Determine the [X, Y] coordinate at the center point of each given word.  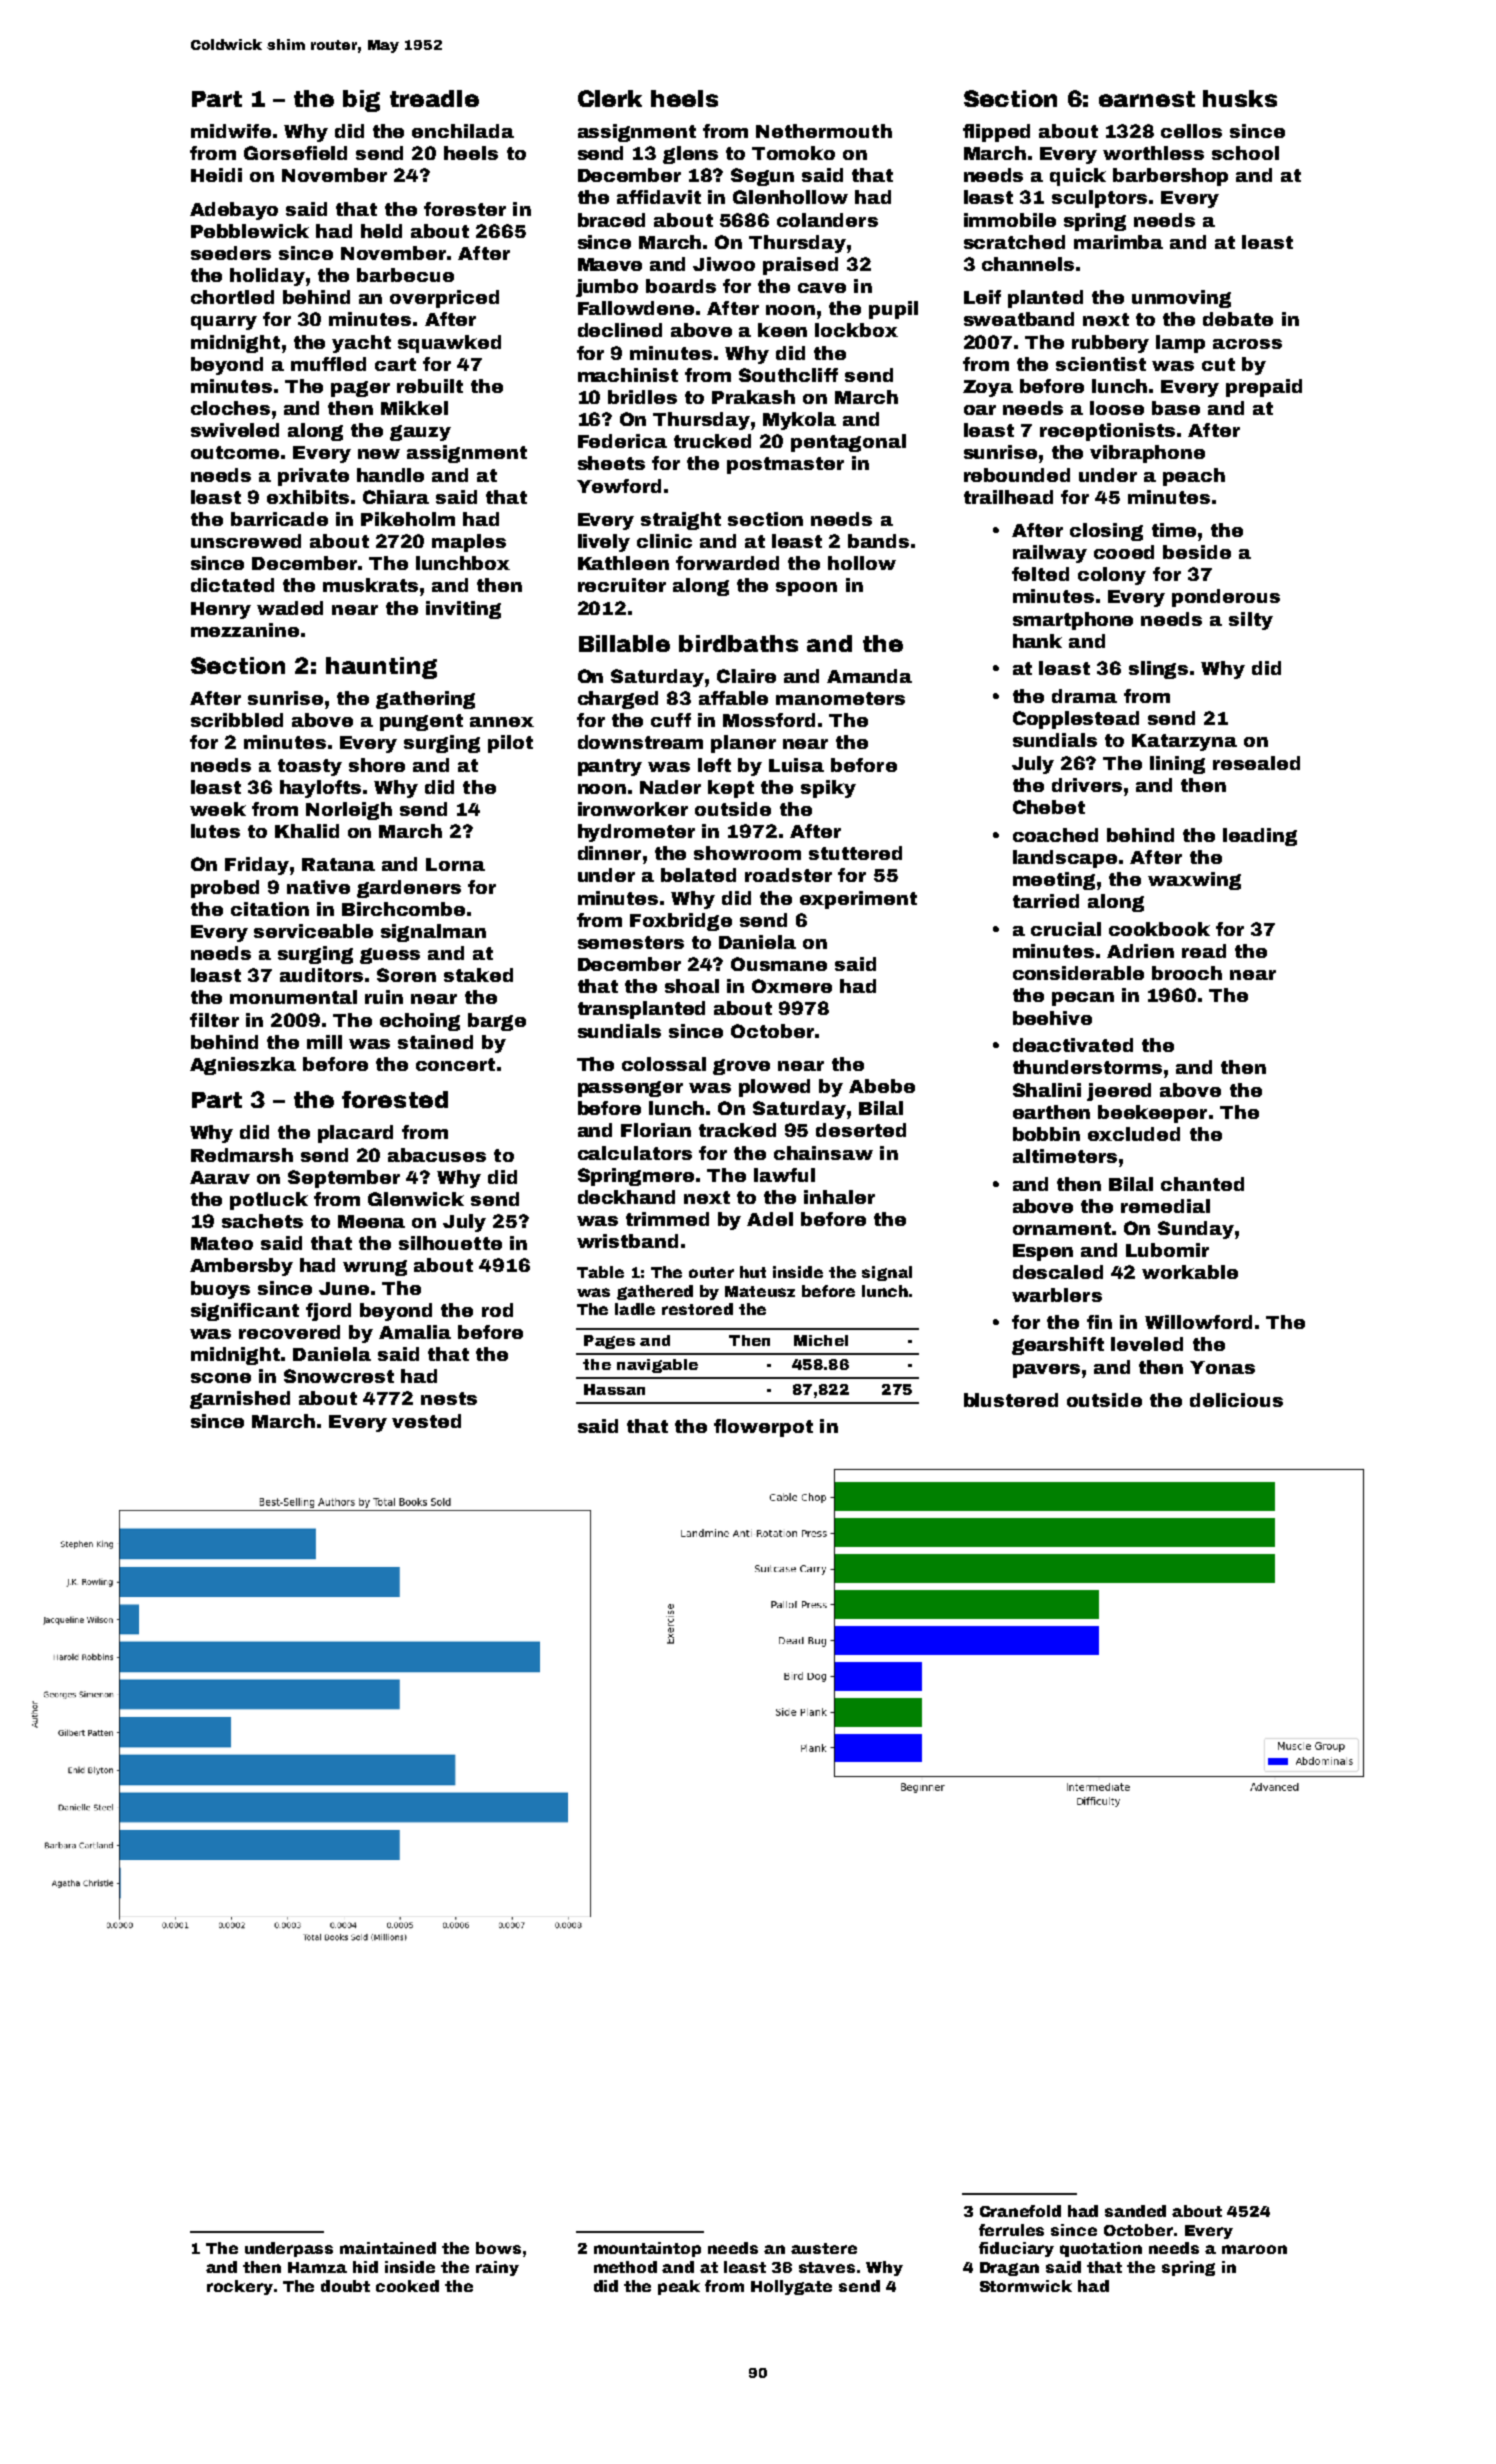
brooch [1187, 973]
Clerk [610, 98]
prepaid [1264, 388]
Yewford [619, 486]
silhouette [450, 1243]
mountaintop [647, 2249]
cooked [407, 2286]
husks [1240, 98]
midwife [231, 131]
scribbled [237, 720]
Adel [770, 1219]
